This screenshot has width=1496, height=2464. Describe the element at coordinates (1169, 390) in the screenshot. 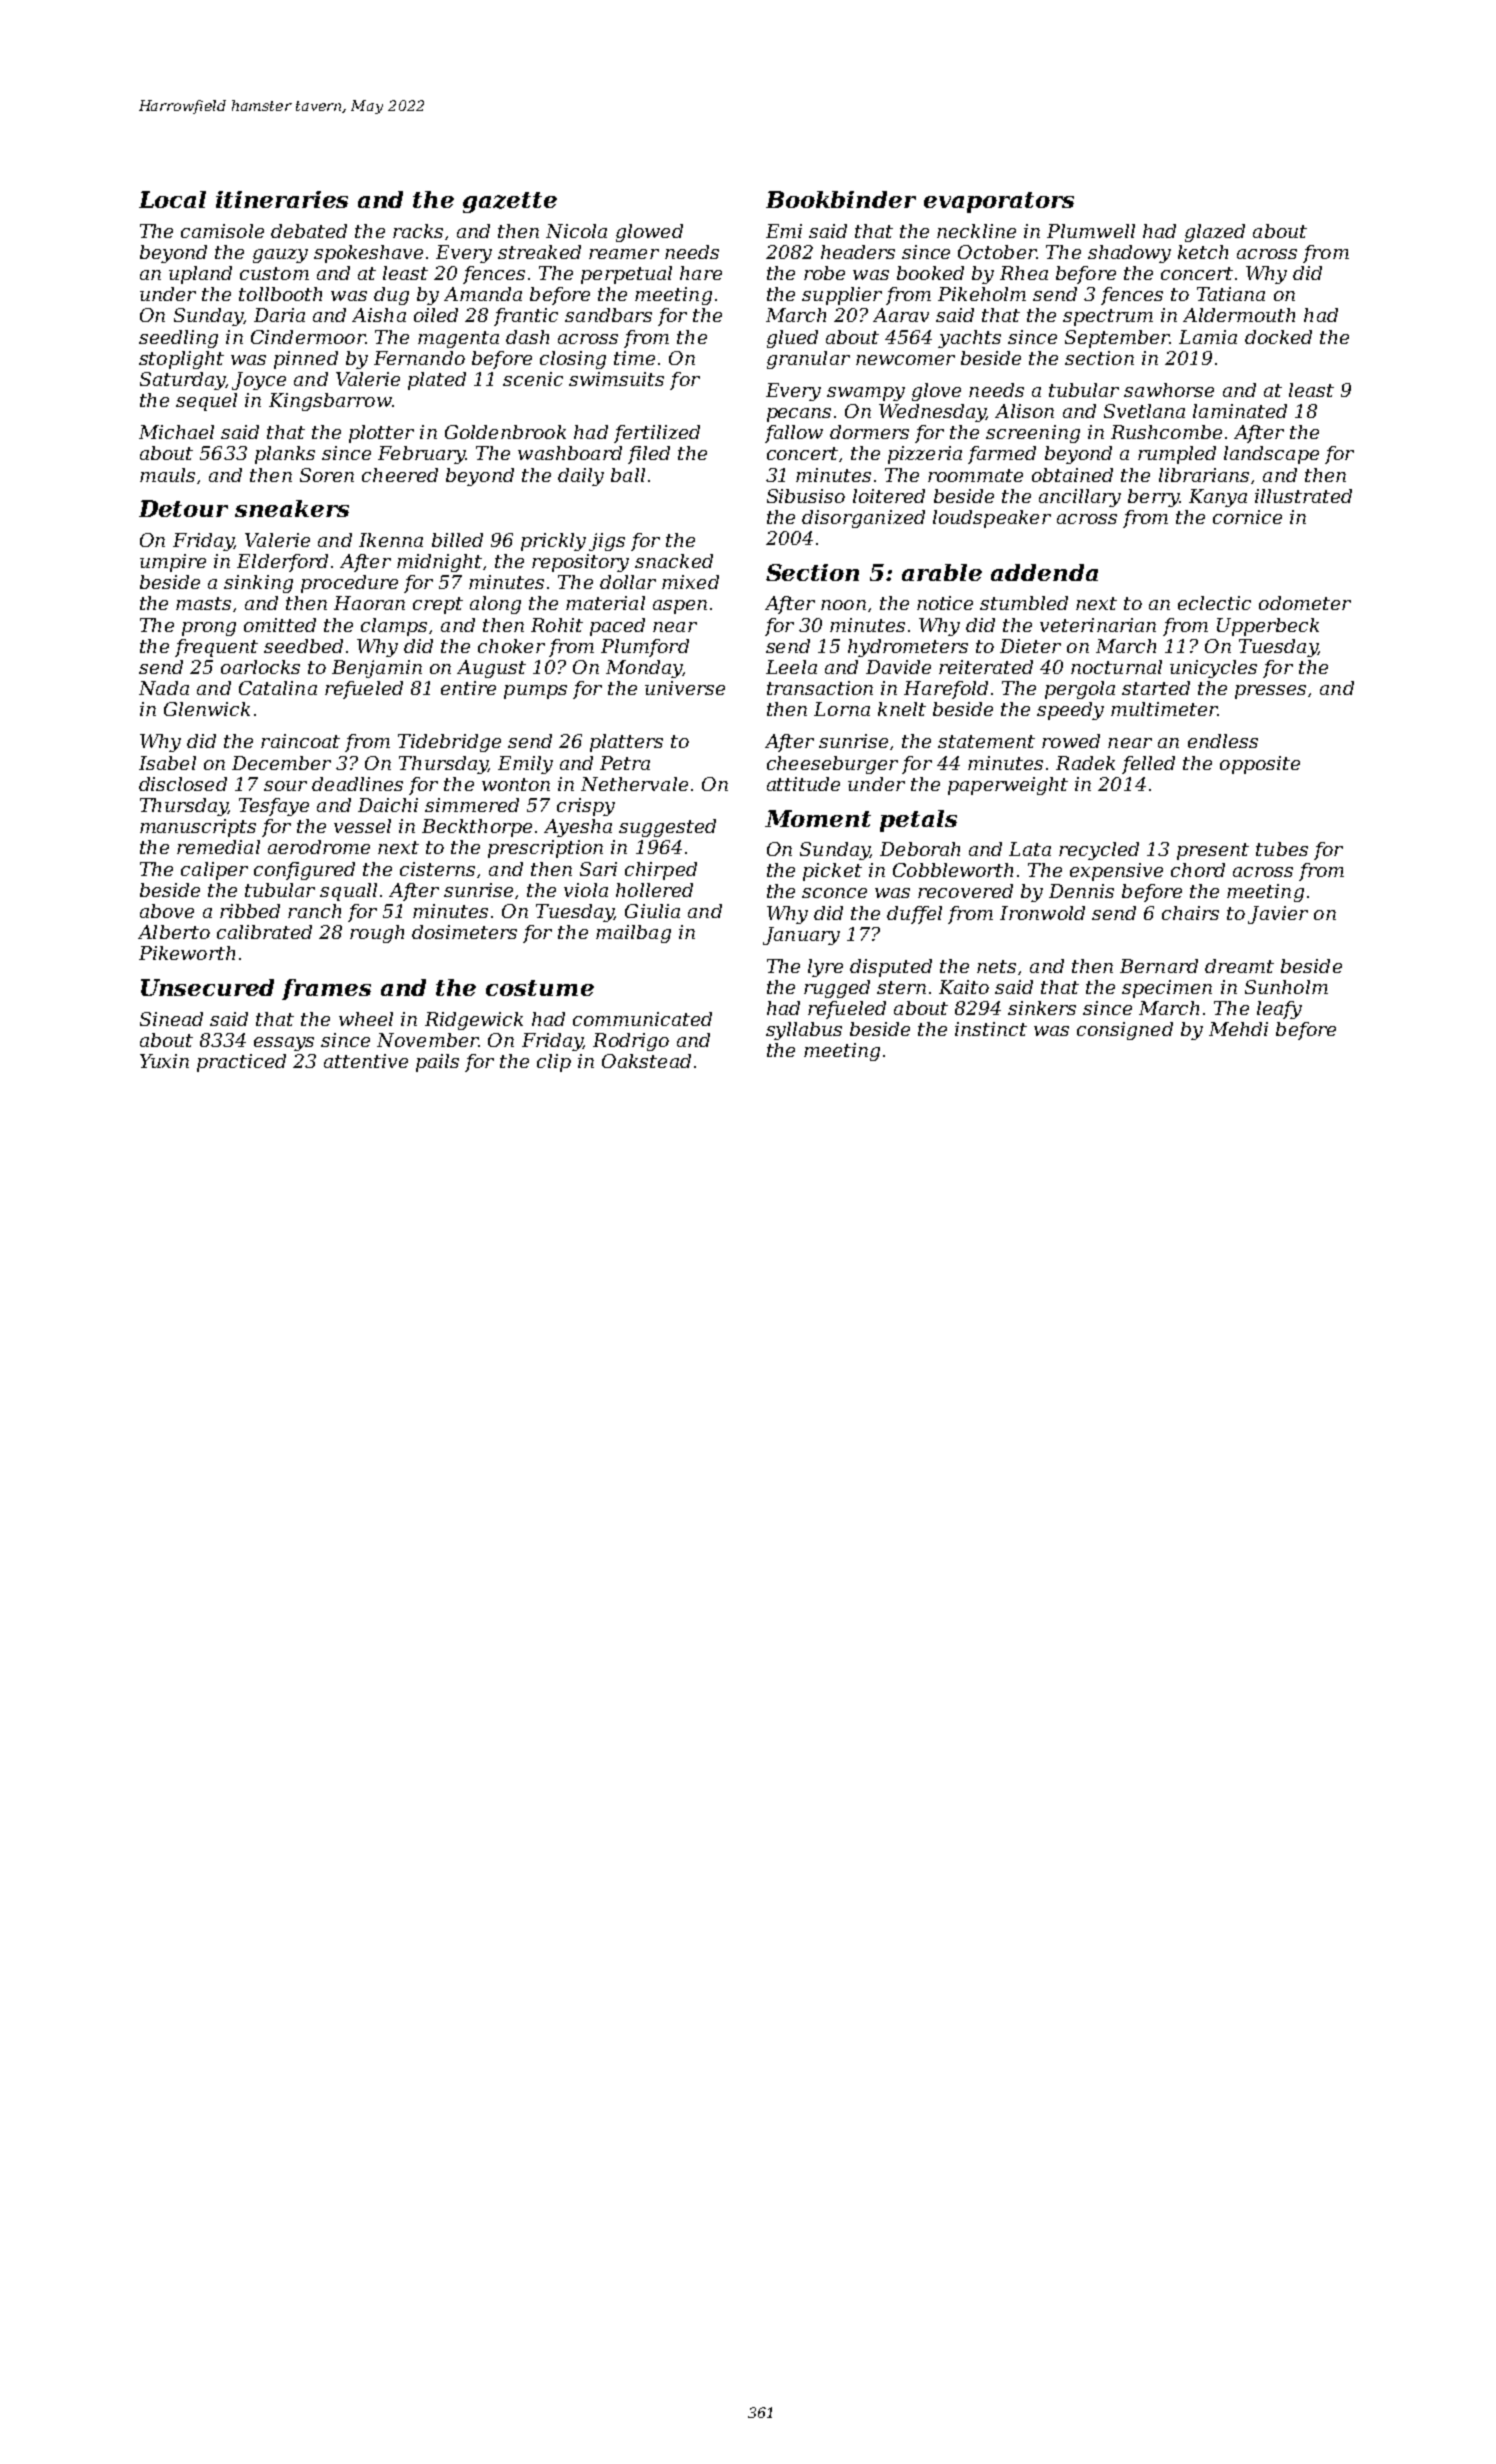

I see `sawhorse` at that location.
